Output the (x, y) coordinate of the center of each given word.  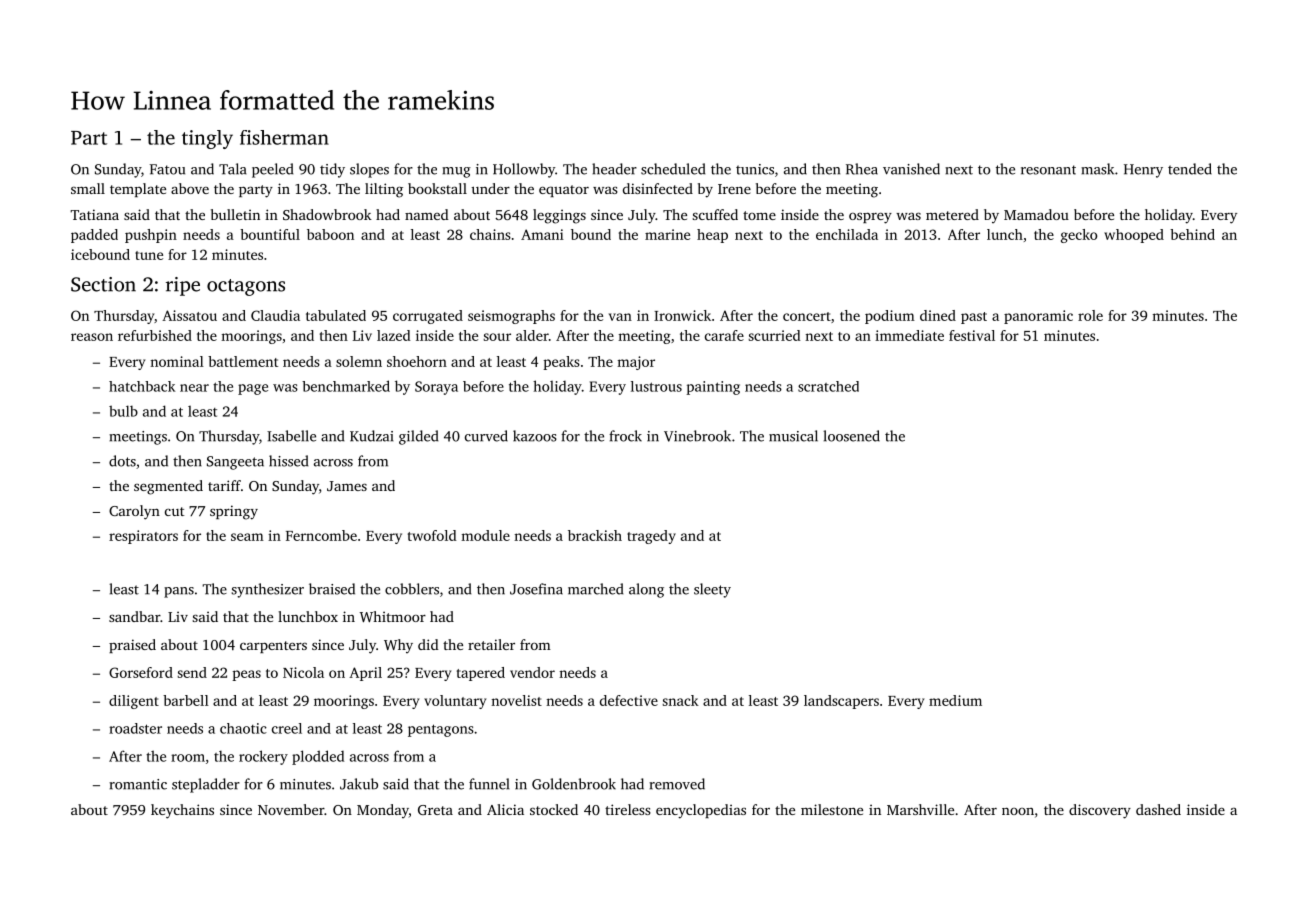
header (614, 169)
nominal (177, 361)
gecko (1079, 236)
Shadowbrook (327, 214)
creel (287, 728)
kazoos (535, 436)
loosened (851, 436)
